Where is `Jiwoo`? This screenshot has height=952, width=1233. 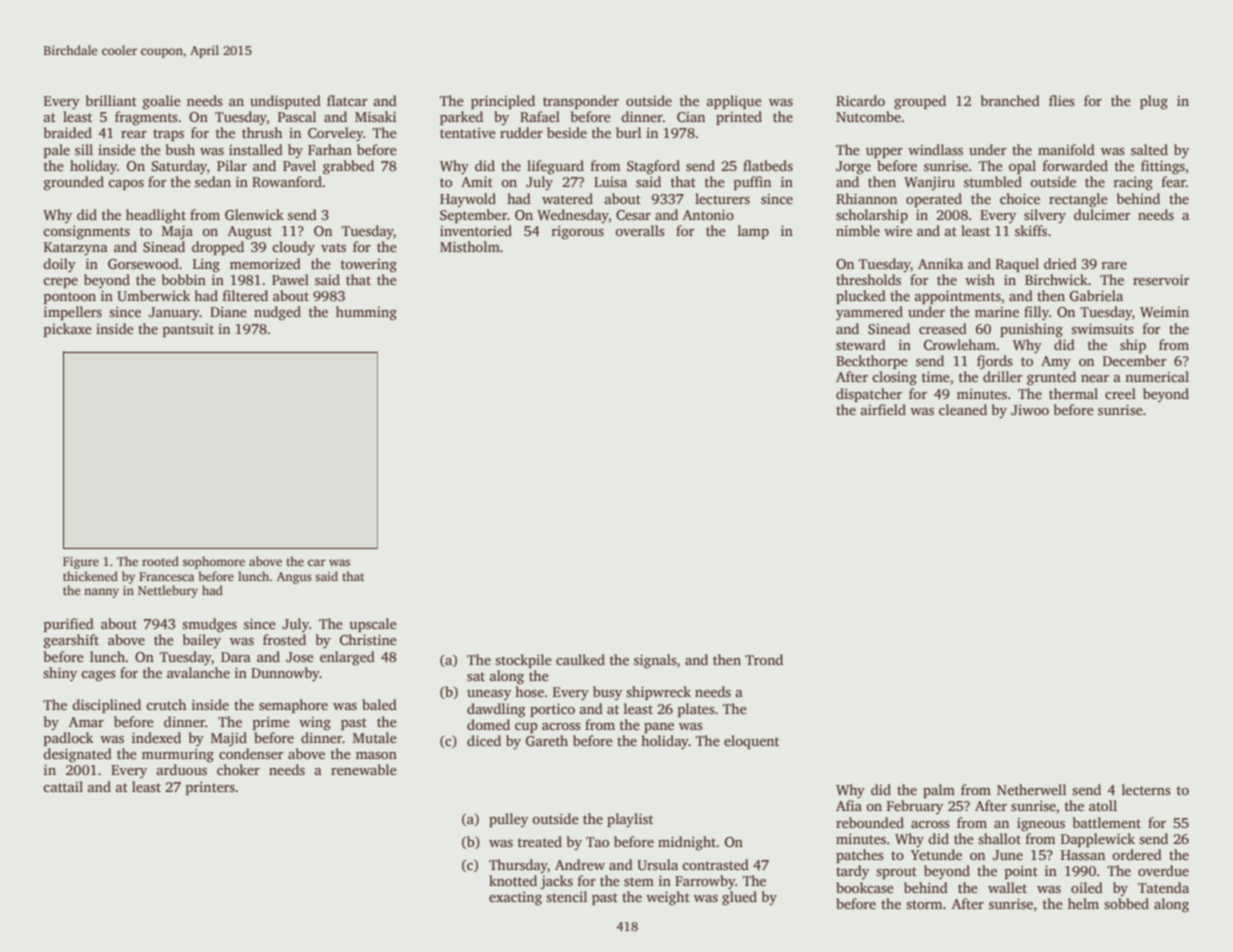
Jiwoo is located at coordinates (1030, 410).
